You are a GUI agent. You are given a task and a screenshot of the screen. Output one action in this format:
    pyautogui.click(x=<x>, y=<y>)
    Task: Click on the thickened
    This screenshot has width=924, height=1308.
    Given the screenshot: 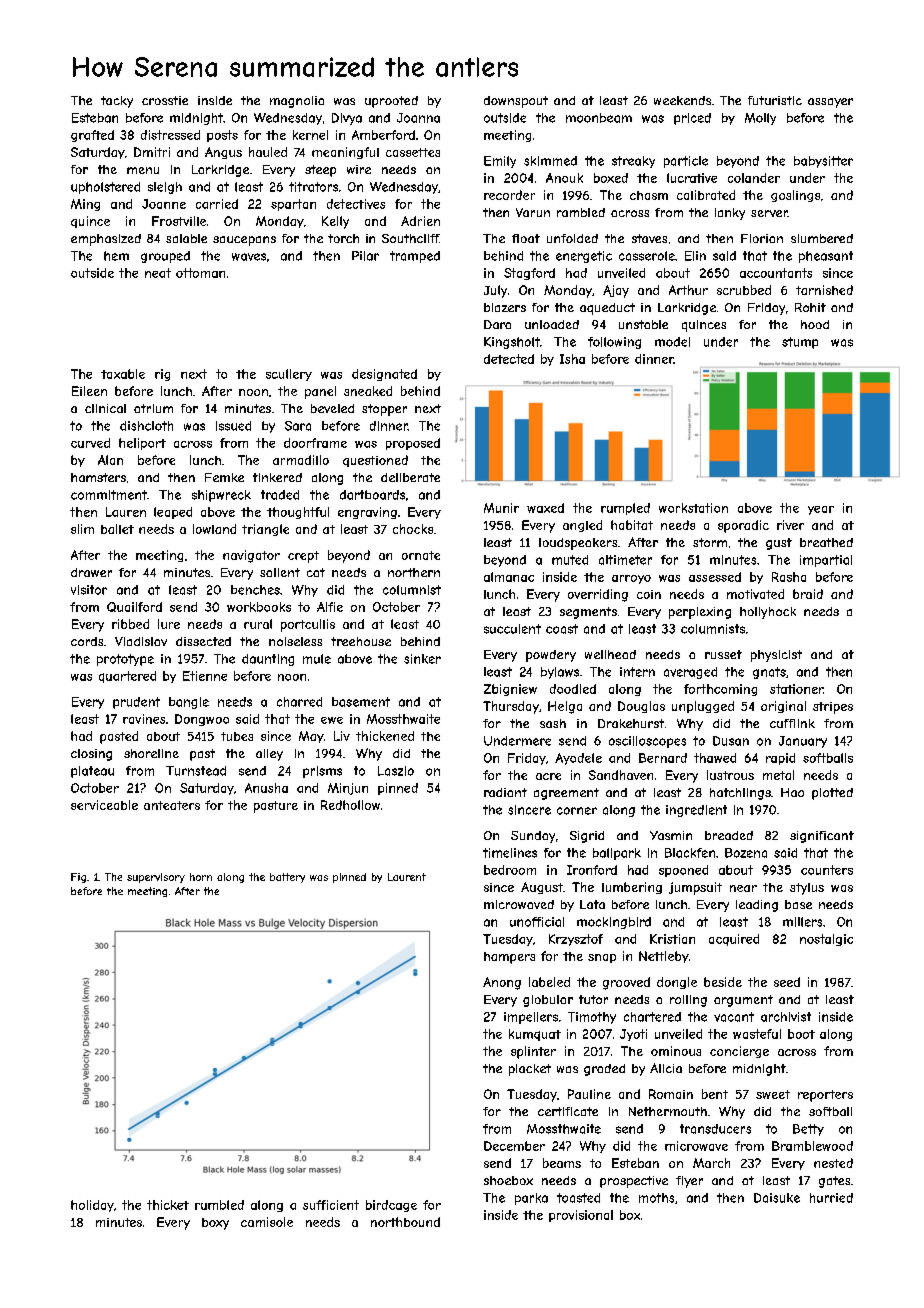 What is the action you would take?
    pyautogui.click(x=385, y=736)
